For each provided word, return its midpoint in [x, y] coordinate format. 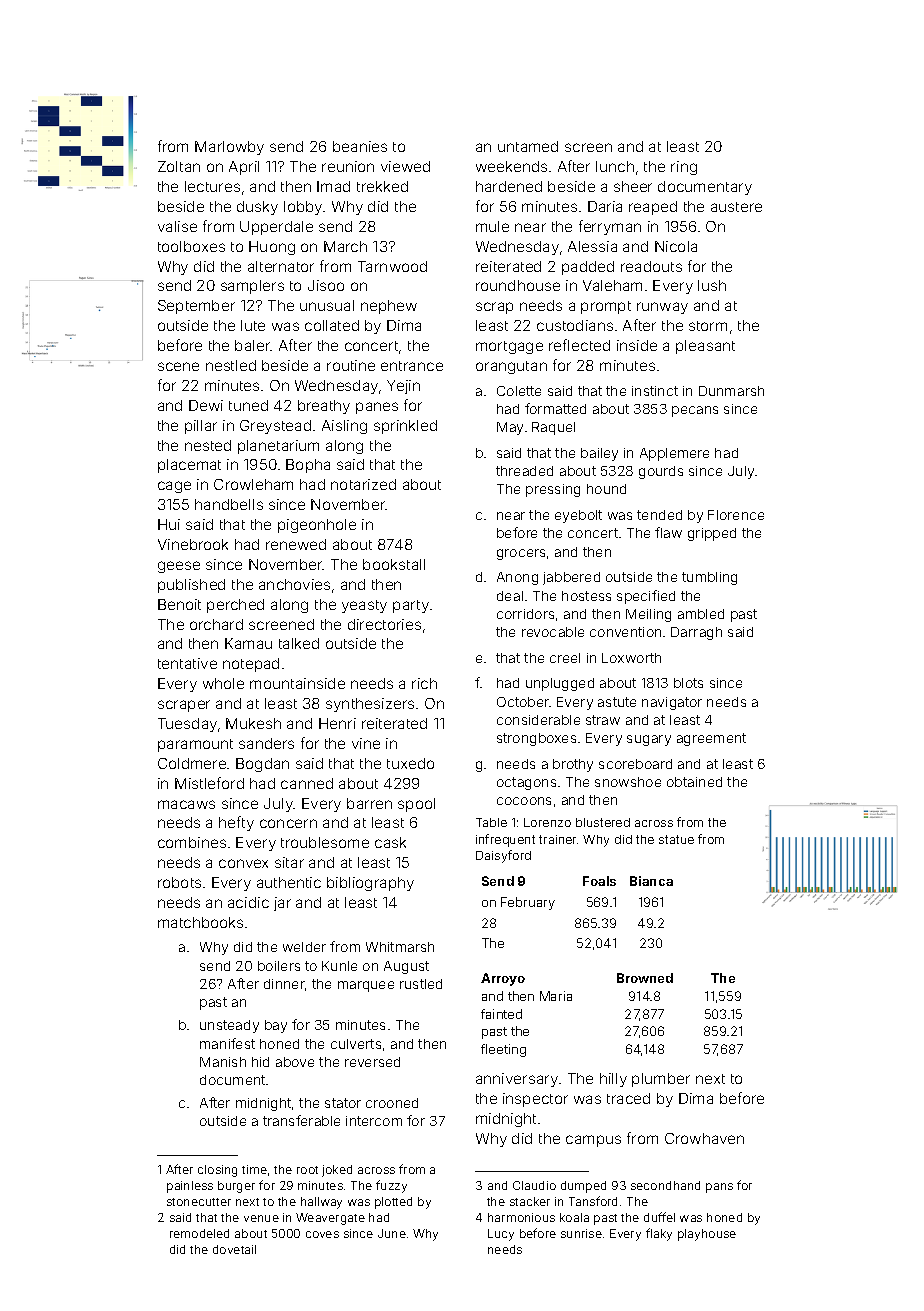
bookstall [394, 564]
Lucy [501, 1235]
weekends [511, 166]
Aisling [344, 427]
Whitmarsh [400, 947]
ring [684, 168]
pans [719, 1188]
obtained [694, 782]
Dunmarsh [731, 391]
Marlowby [229, 148]
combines [192, 842]
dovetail [234, 1249]
